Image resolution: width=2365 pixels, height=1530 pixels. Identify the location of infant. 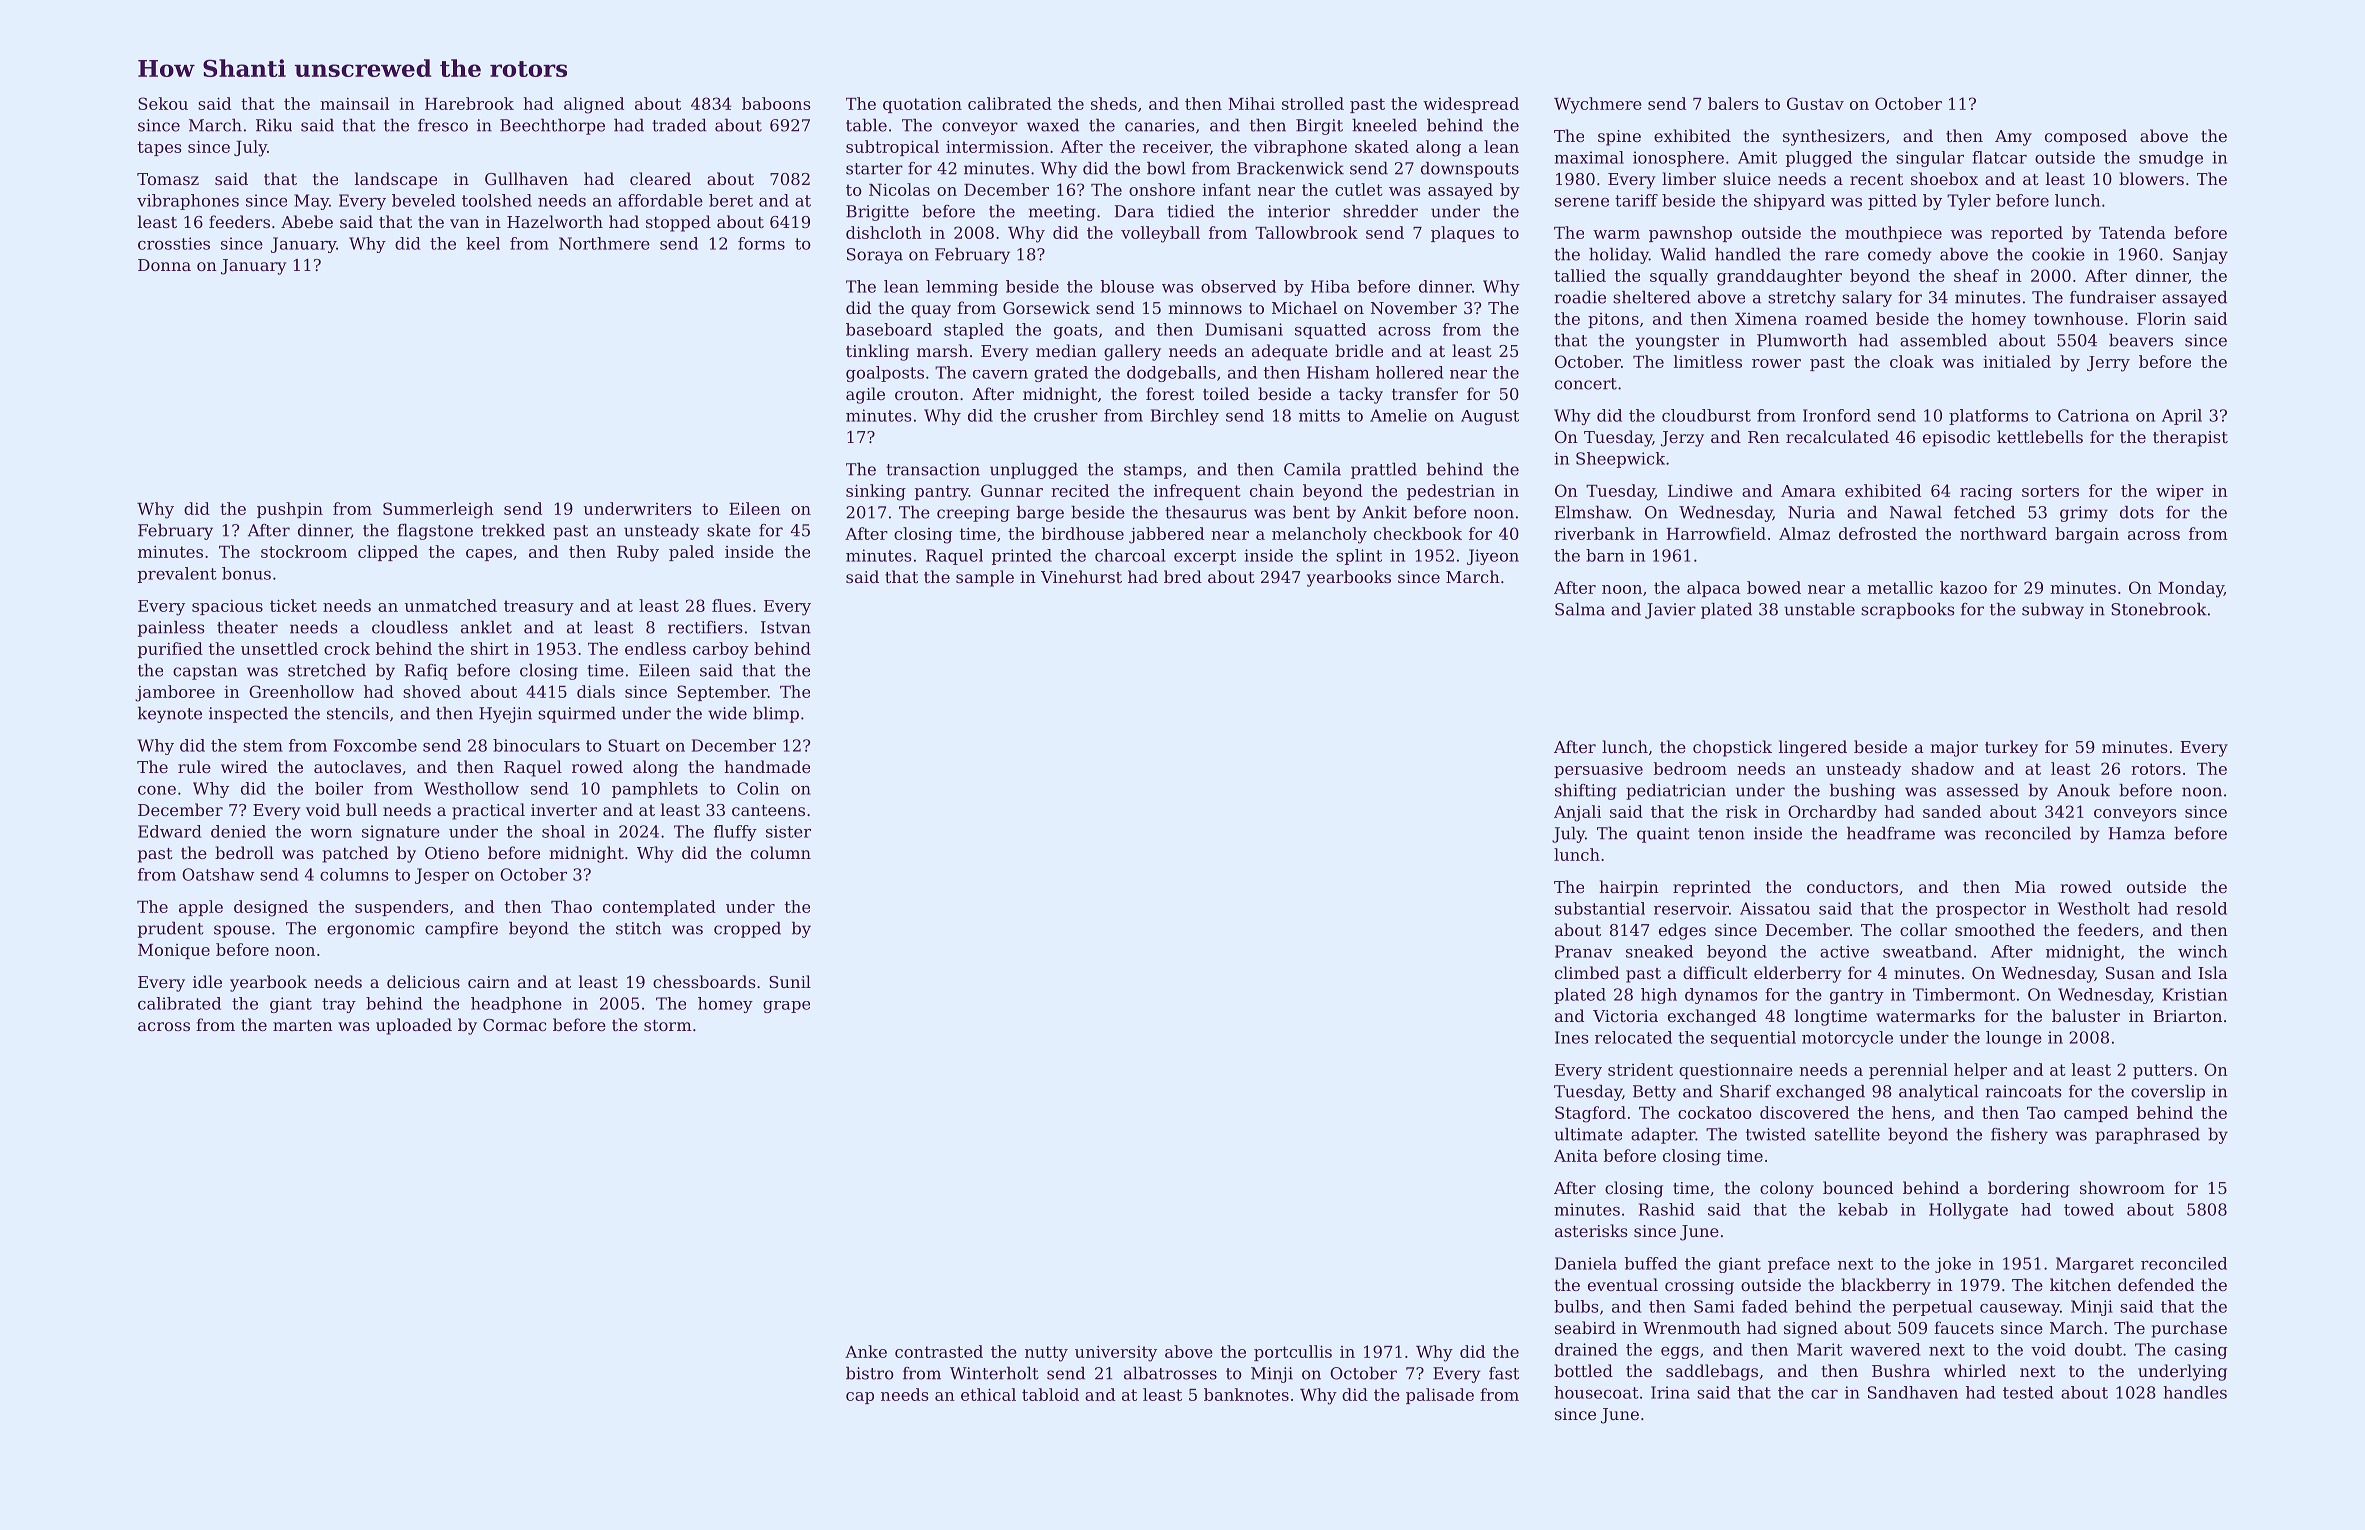
(1226, 189).
